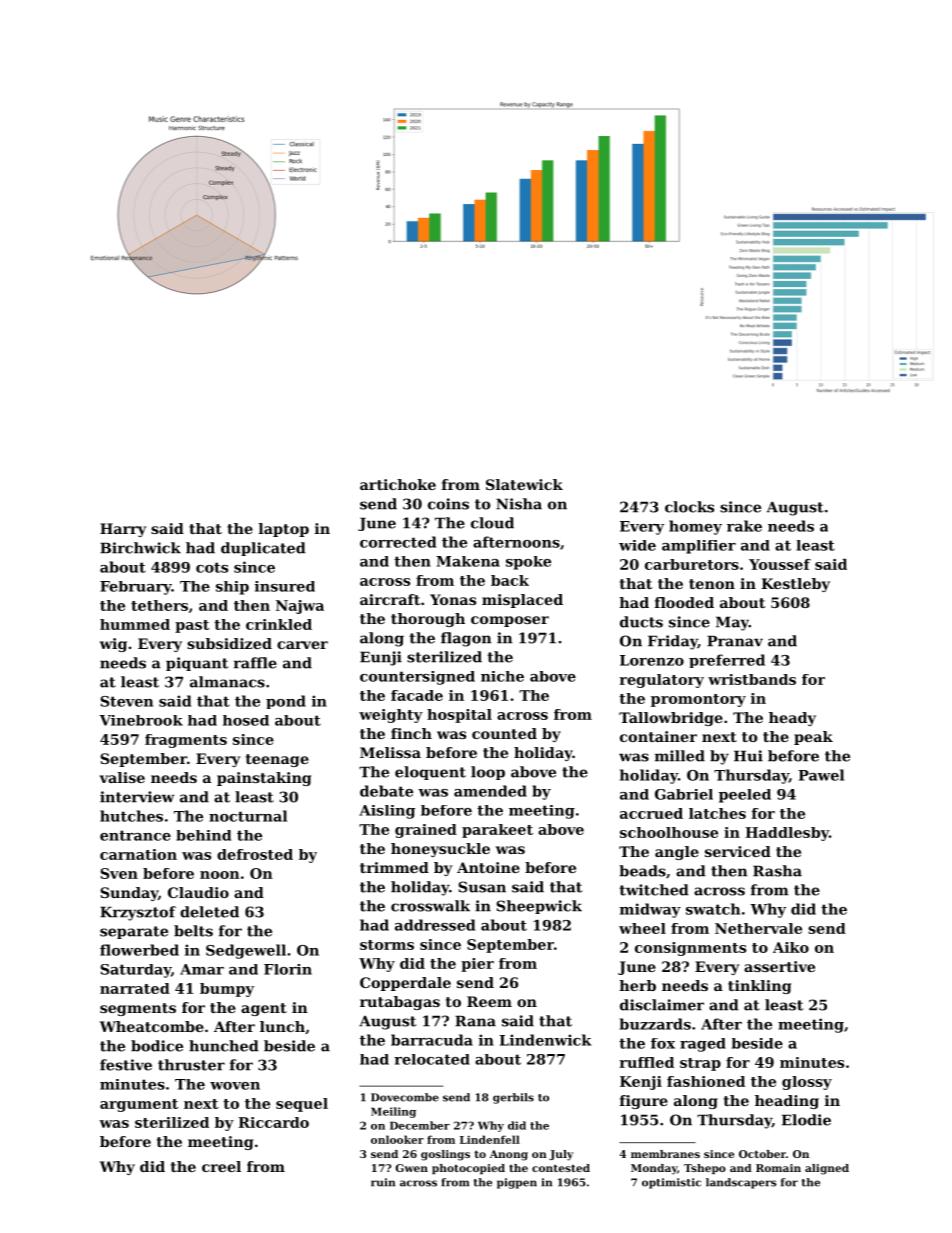 The image size is (952, 1233). Describe the element at coordinates (698, 700) in the image. I see `promontory` at that location.
